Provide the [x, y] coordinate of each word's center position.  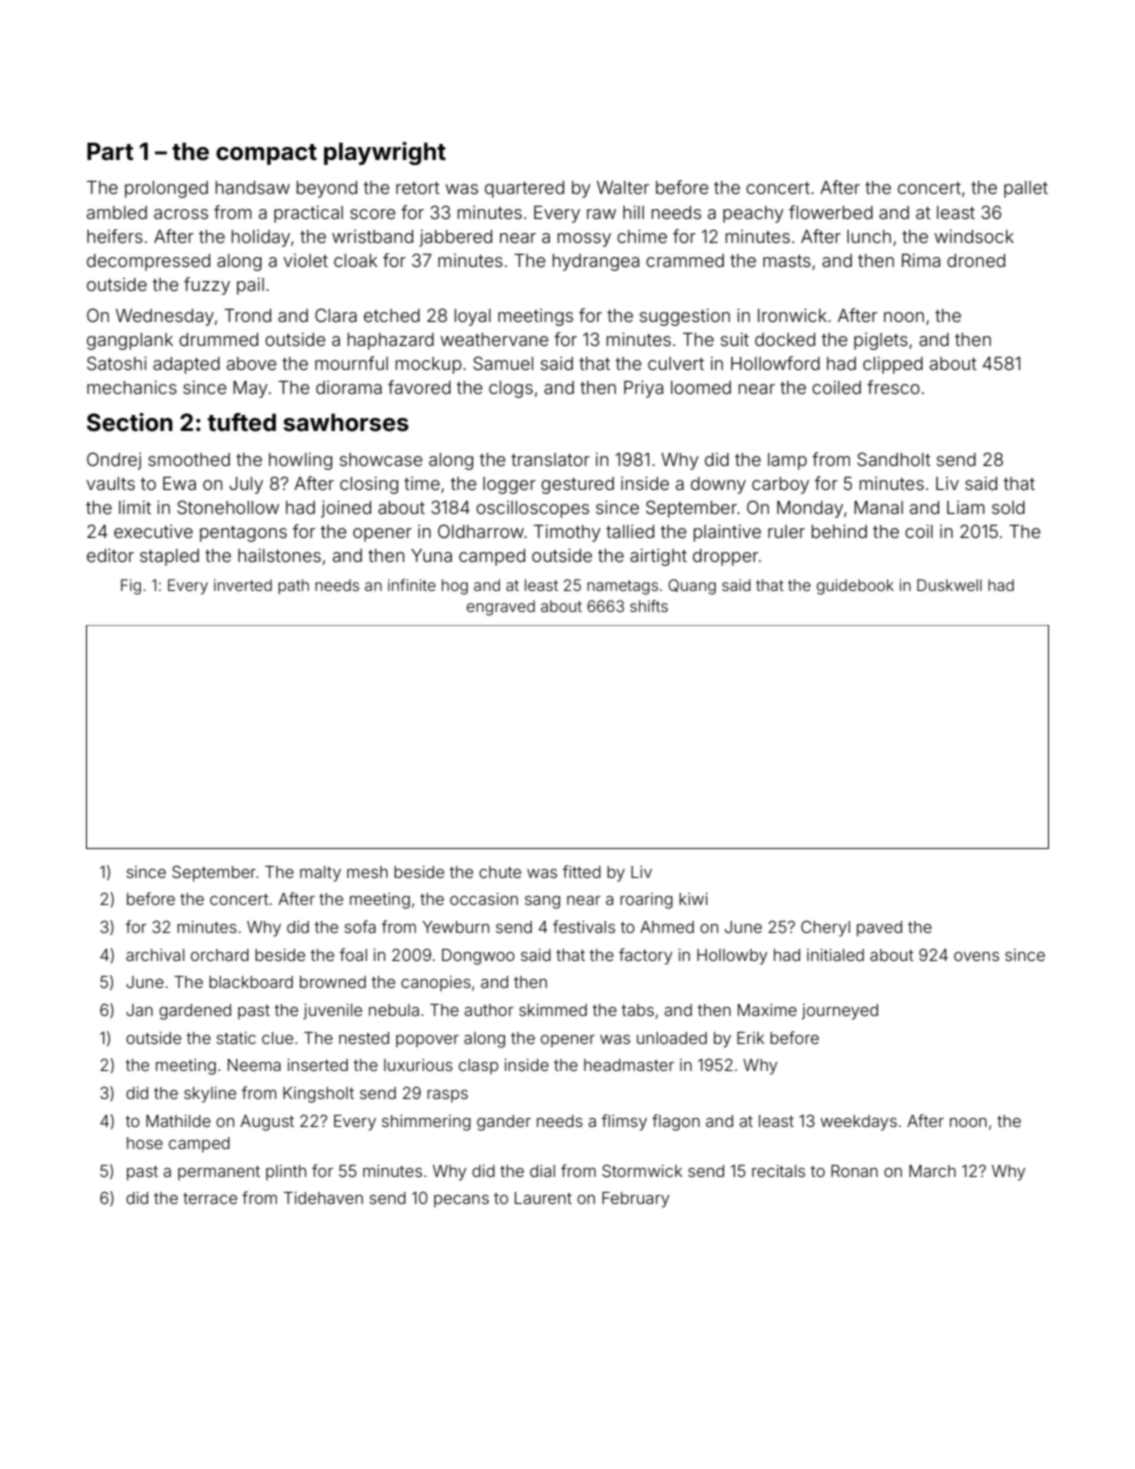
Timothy [567, 533]
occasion [484, 899]
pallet [1026, 189]
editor [110, 555]
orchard [220, 955]
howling [300, 461]
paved [879, 929]
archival [155, 955]
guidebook [855, 587]
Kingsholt [318, 1095]
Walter [623, 187]
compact [266, 154]
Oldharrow [481, 531]
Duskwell [949, 585]
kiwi [693, 899]
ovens [976, 956]
